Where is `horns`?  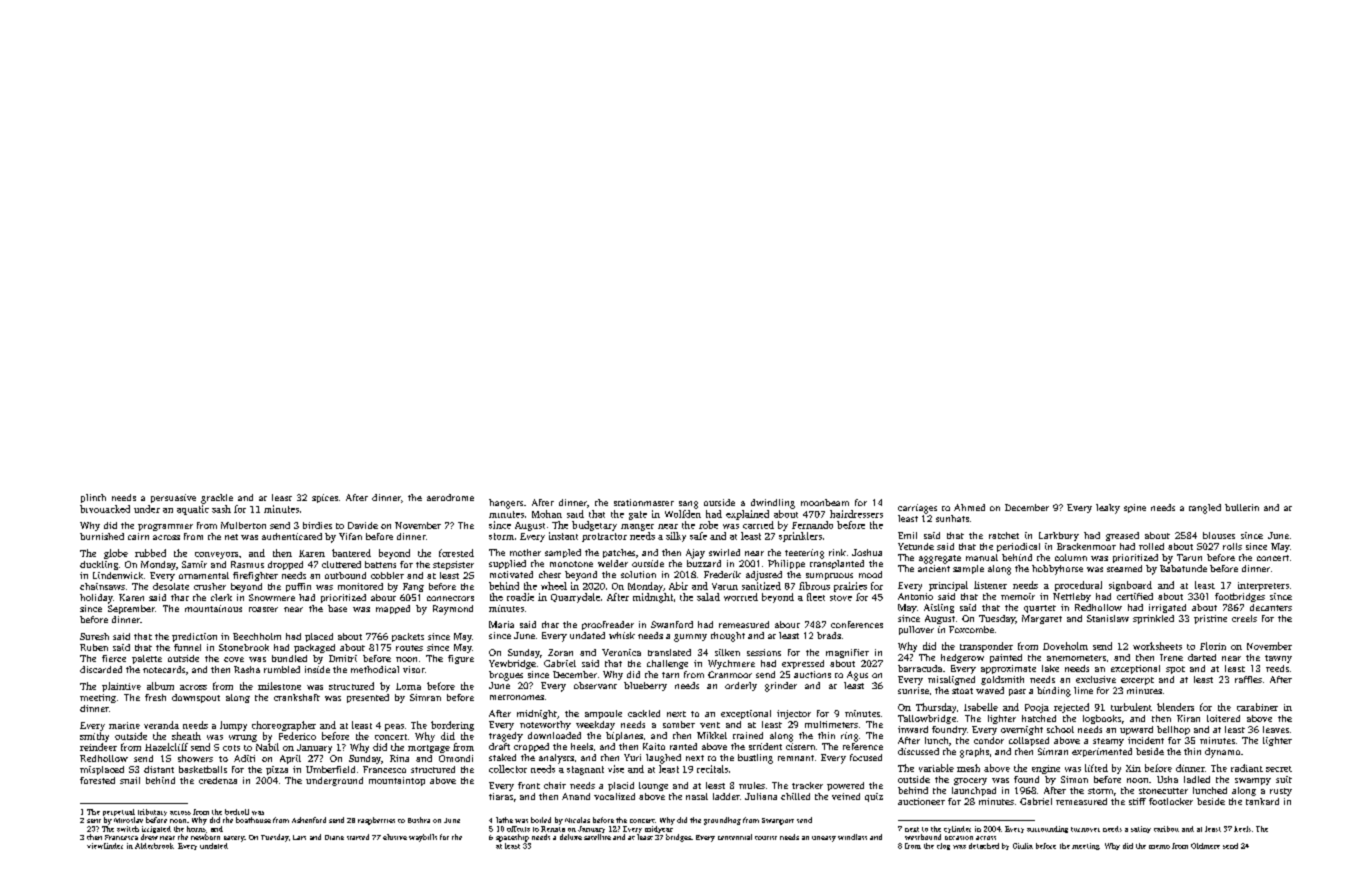 horns is located at coordinates (196, 829).
